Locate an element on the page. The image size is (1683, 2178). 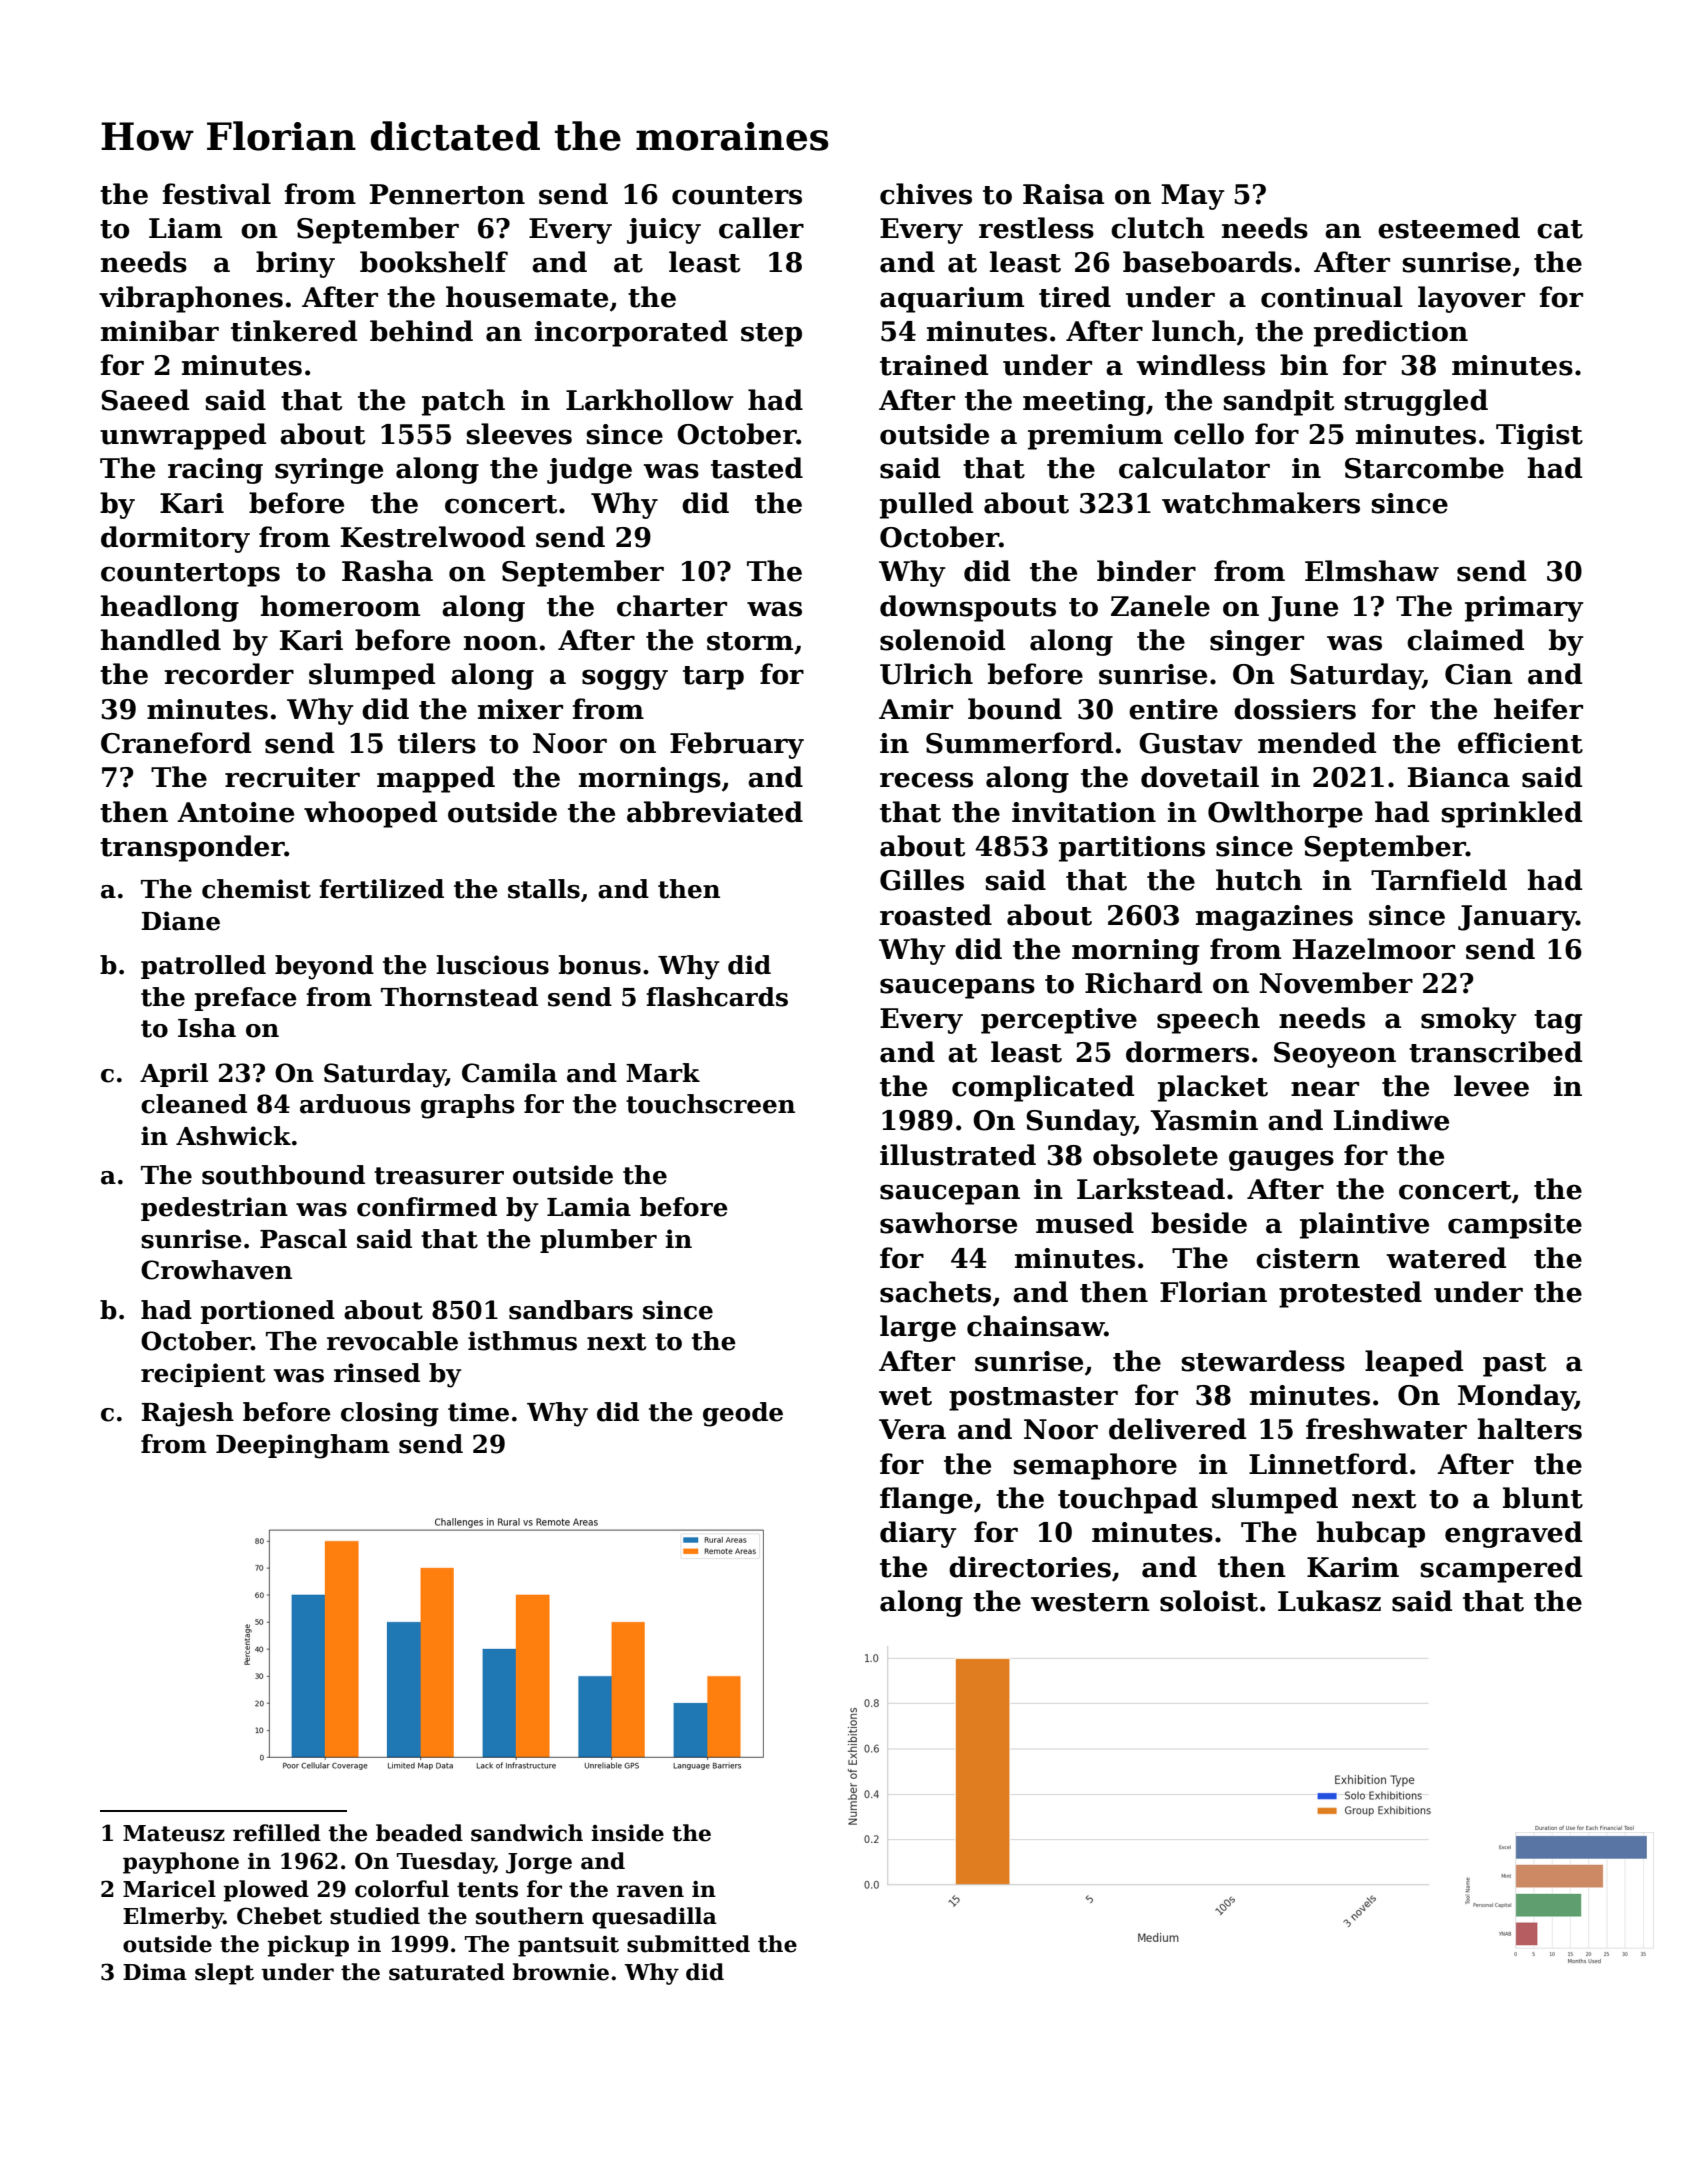
campsite is located at coordinates (1515, 1226).
